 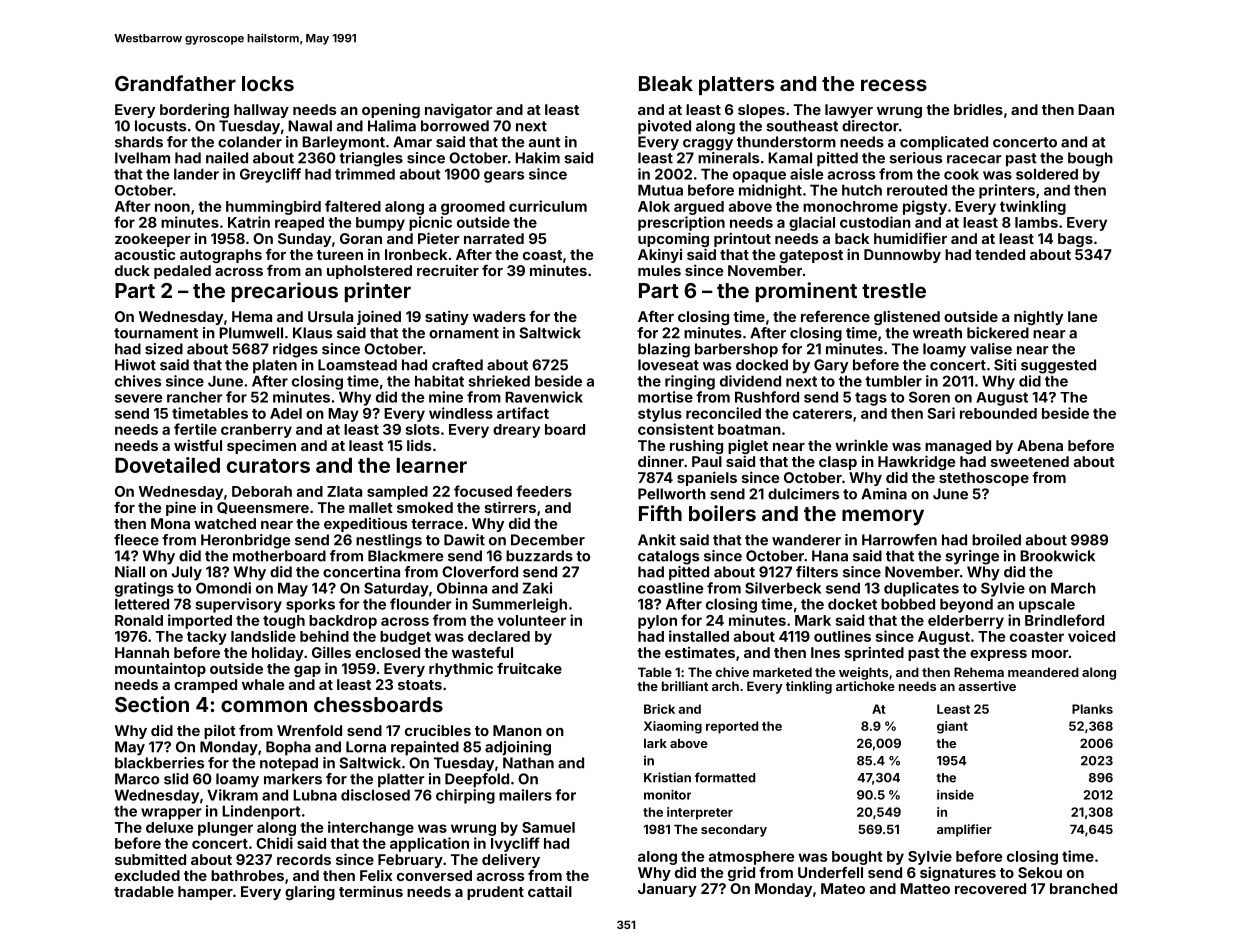 What do you see at coordinates (666, 83) in the image?
I see `Bleak` at bounding box center [666, 83].
